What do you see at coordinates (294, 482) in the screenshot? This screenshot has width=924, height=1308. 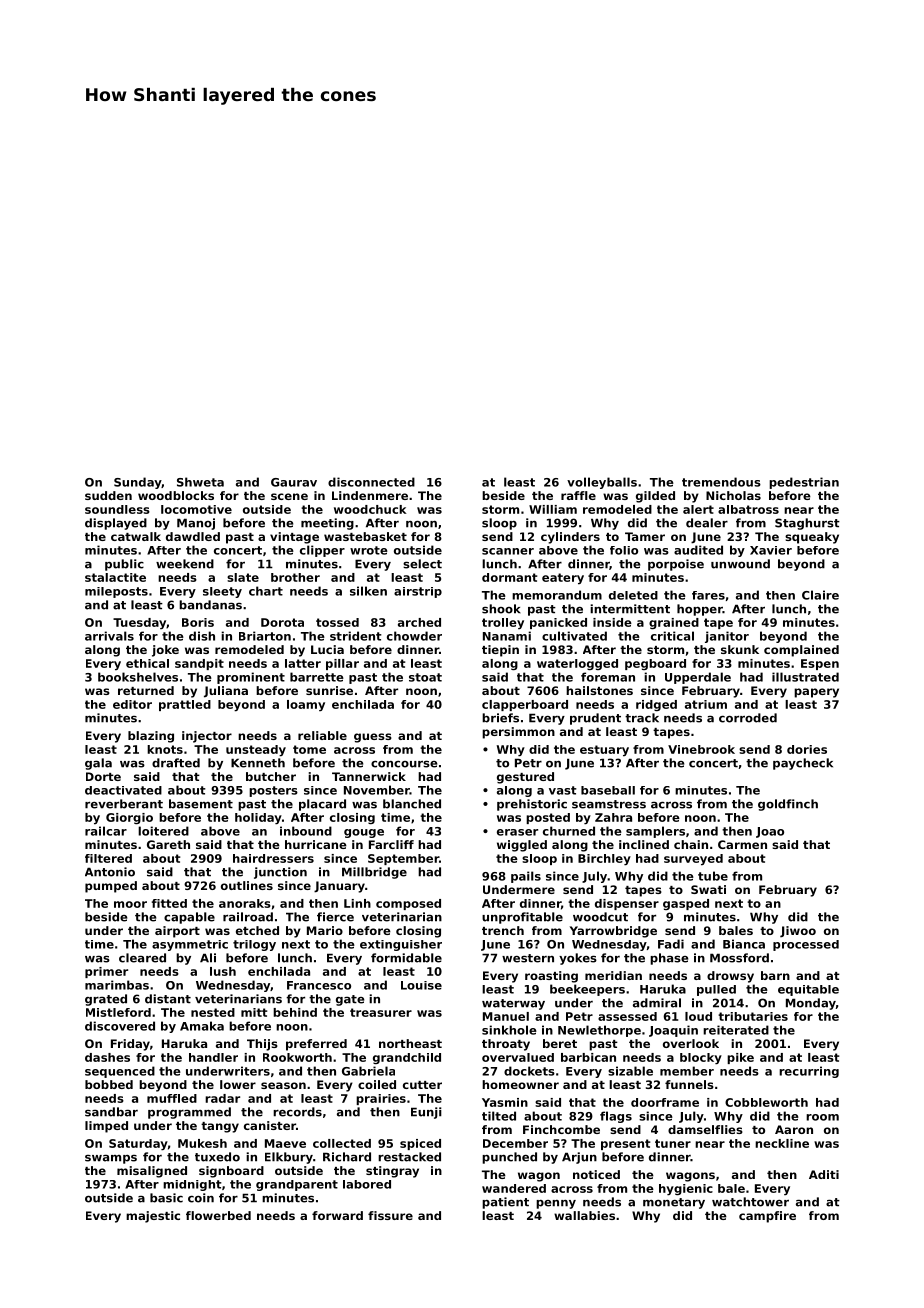 I see `Gaurav` at bounding box center [294, 482].
